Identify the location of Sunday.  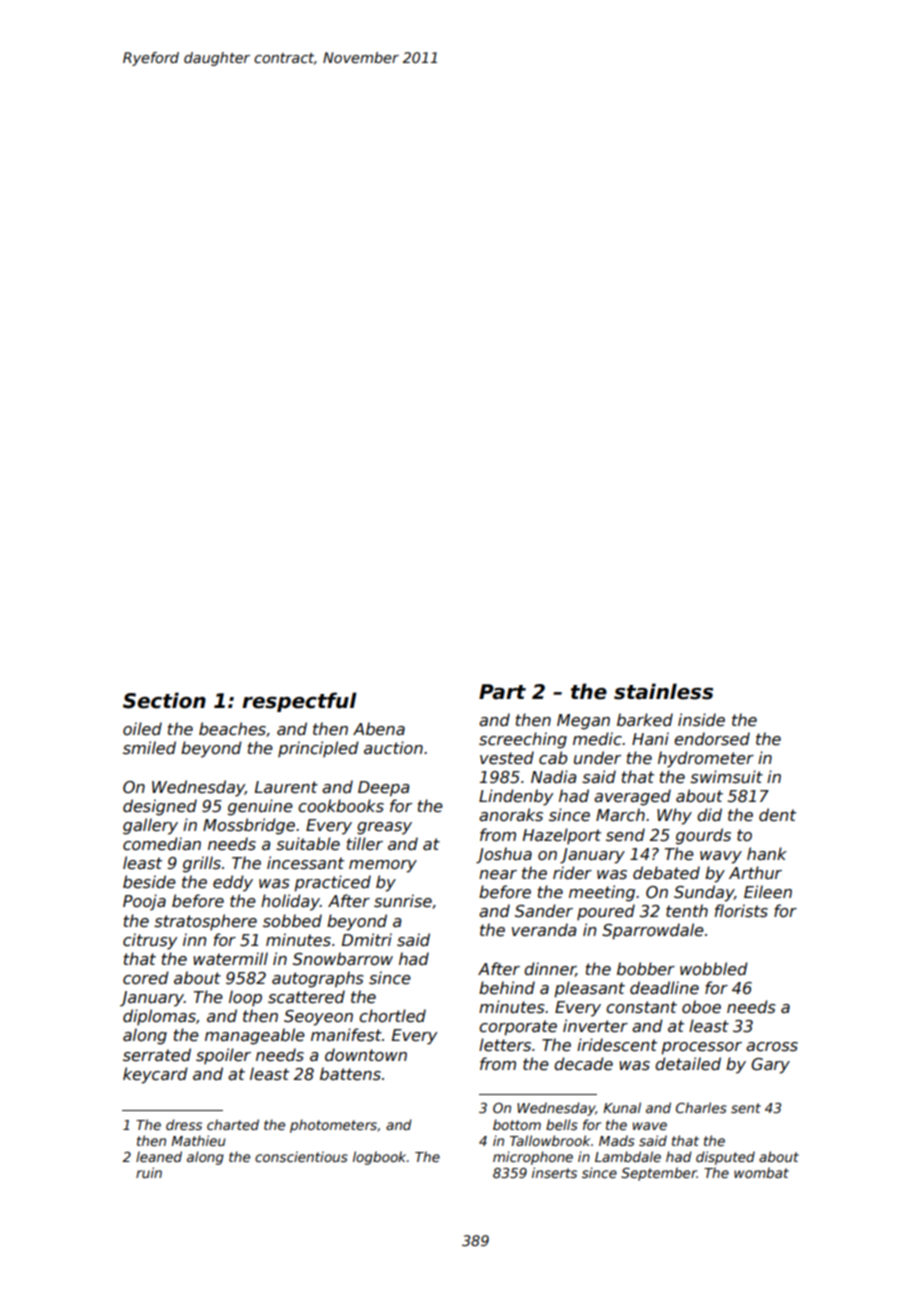
(704, 893).
